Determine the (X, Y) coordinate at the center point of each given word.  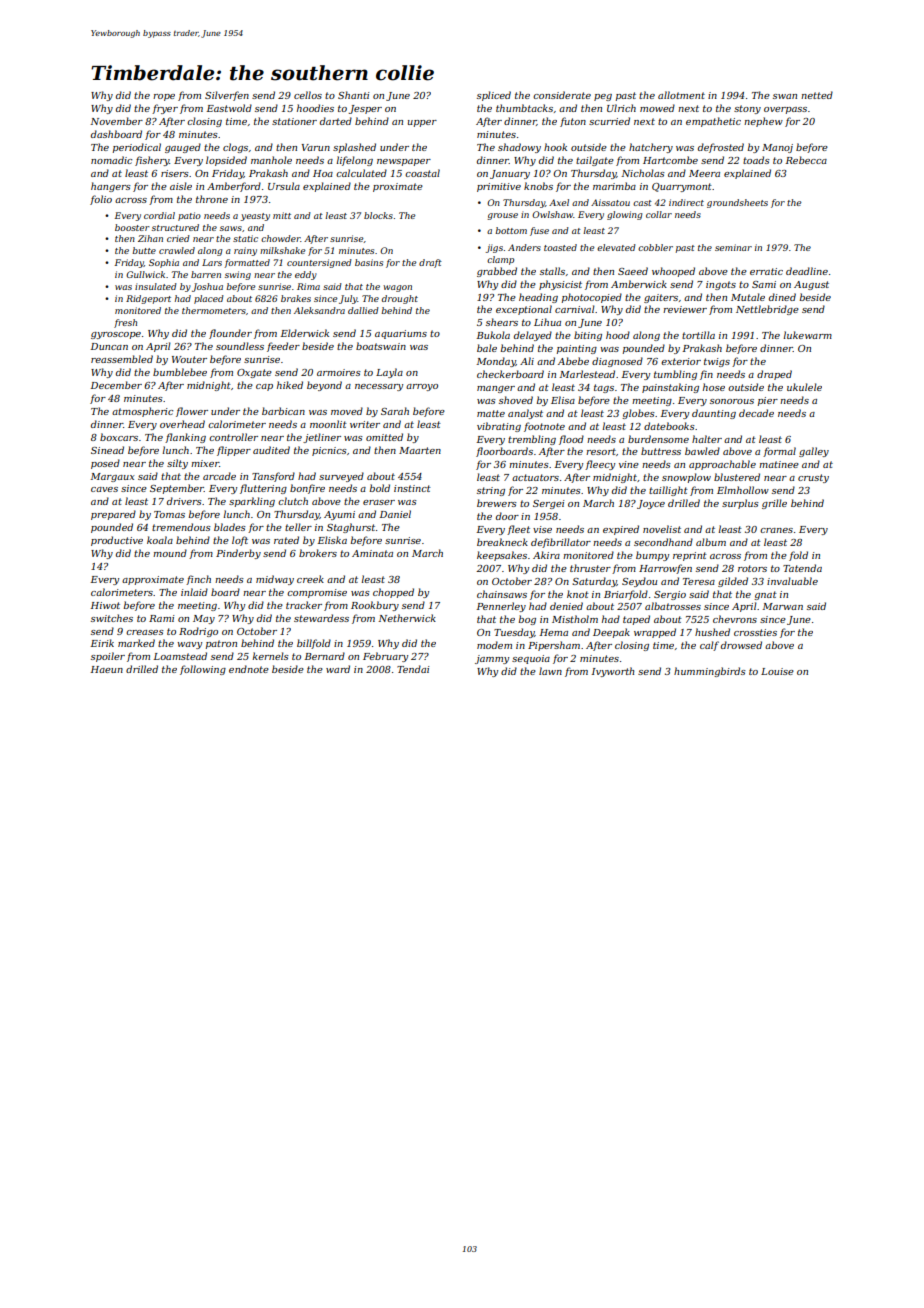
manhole (271, 160)
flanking (185, 438)
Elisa (563, 400)
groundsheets (737, 203)
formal (779, 452)
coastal (422, 173)
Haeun (107, 669)
